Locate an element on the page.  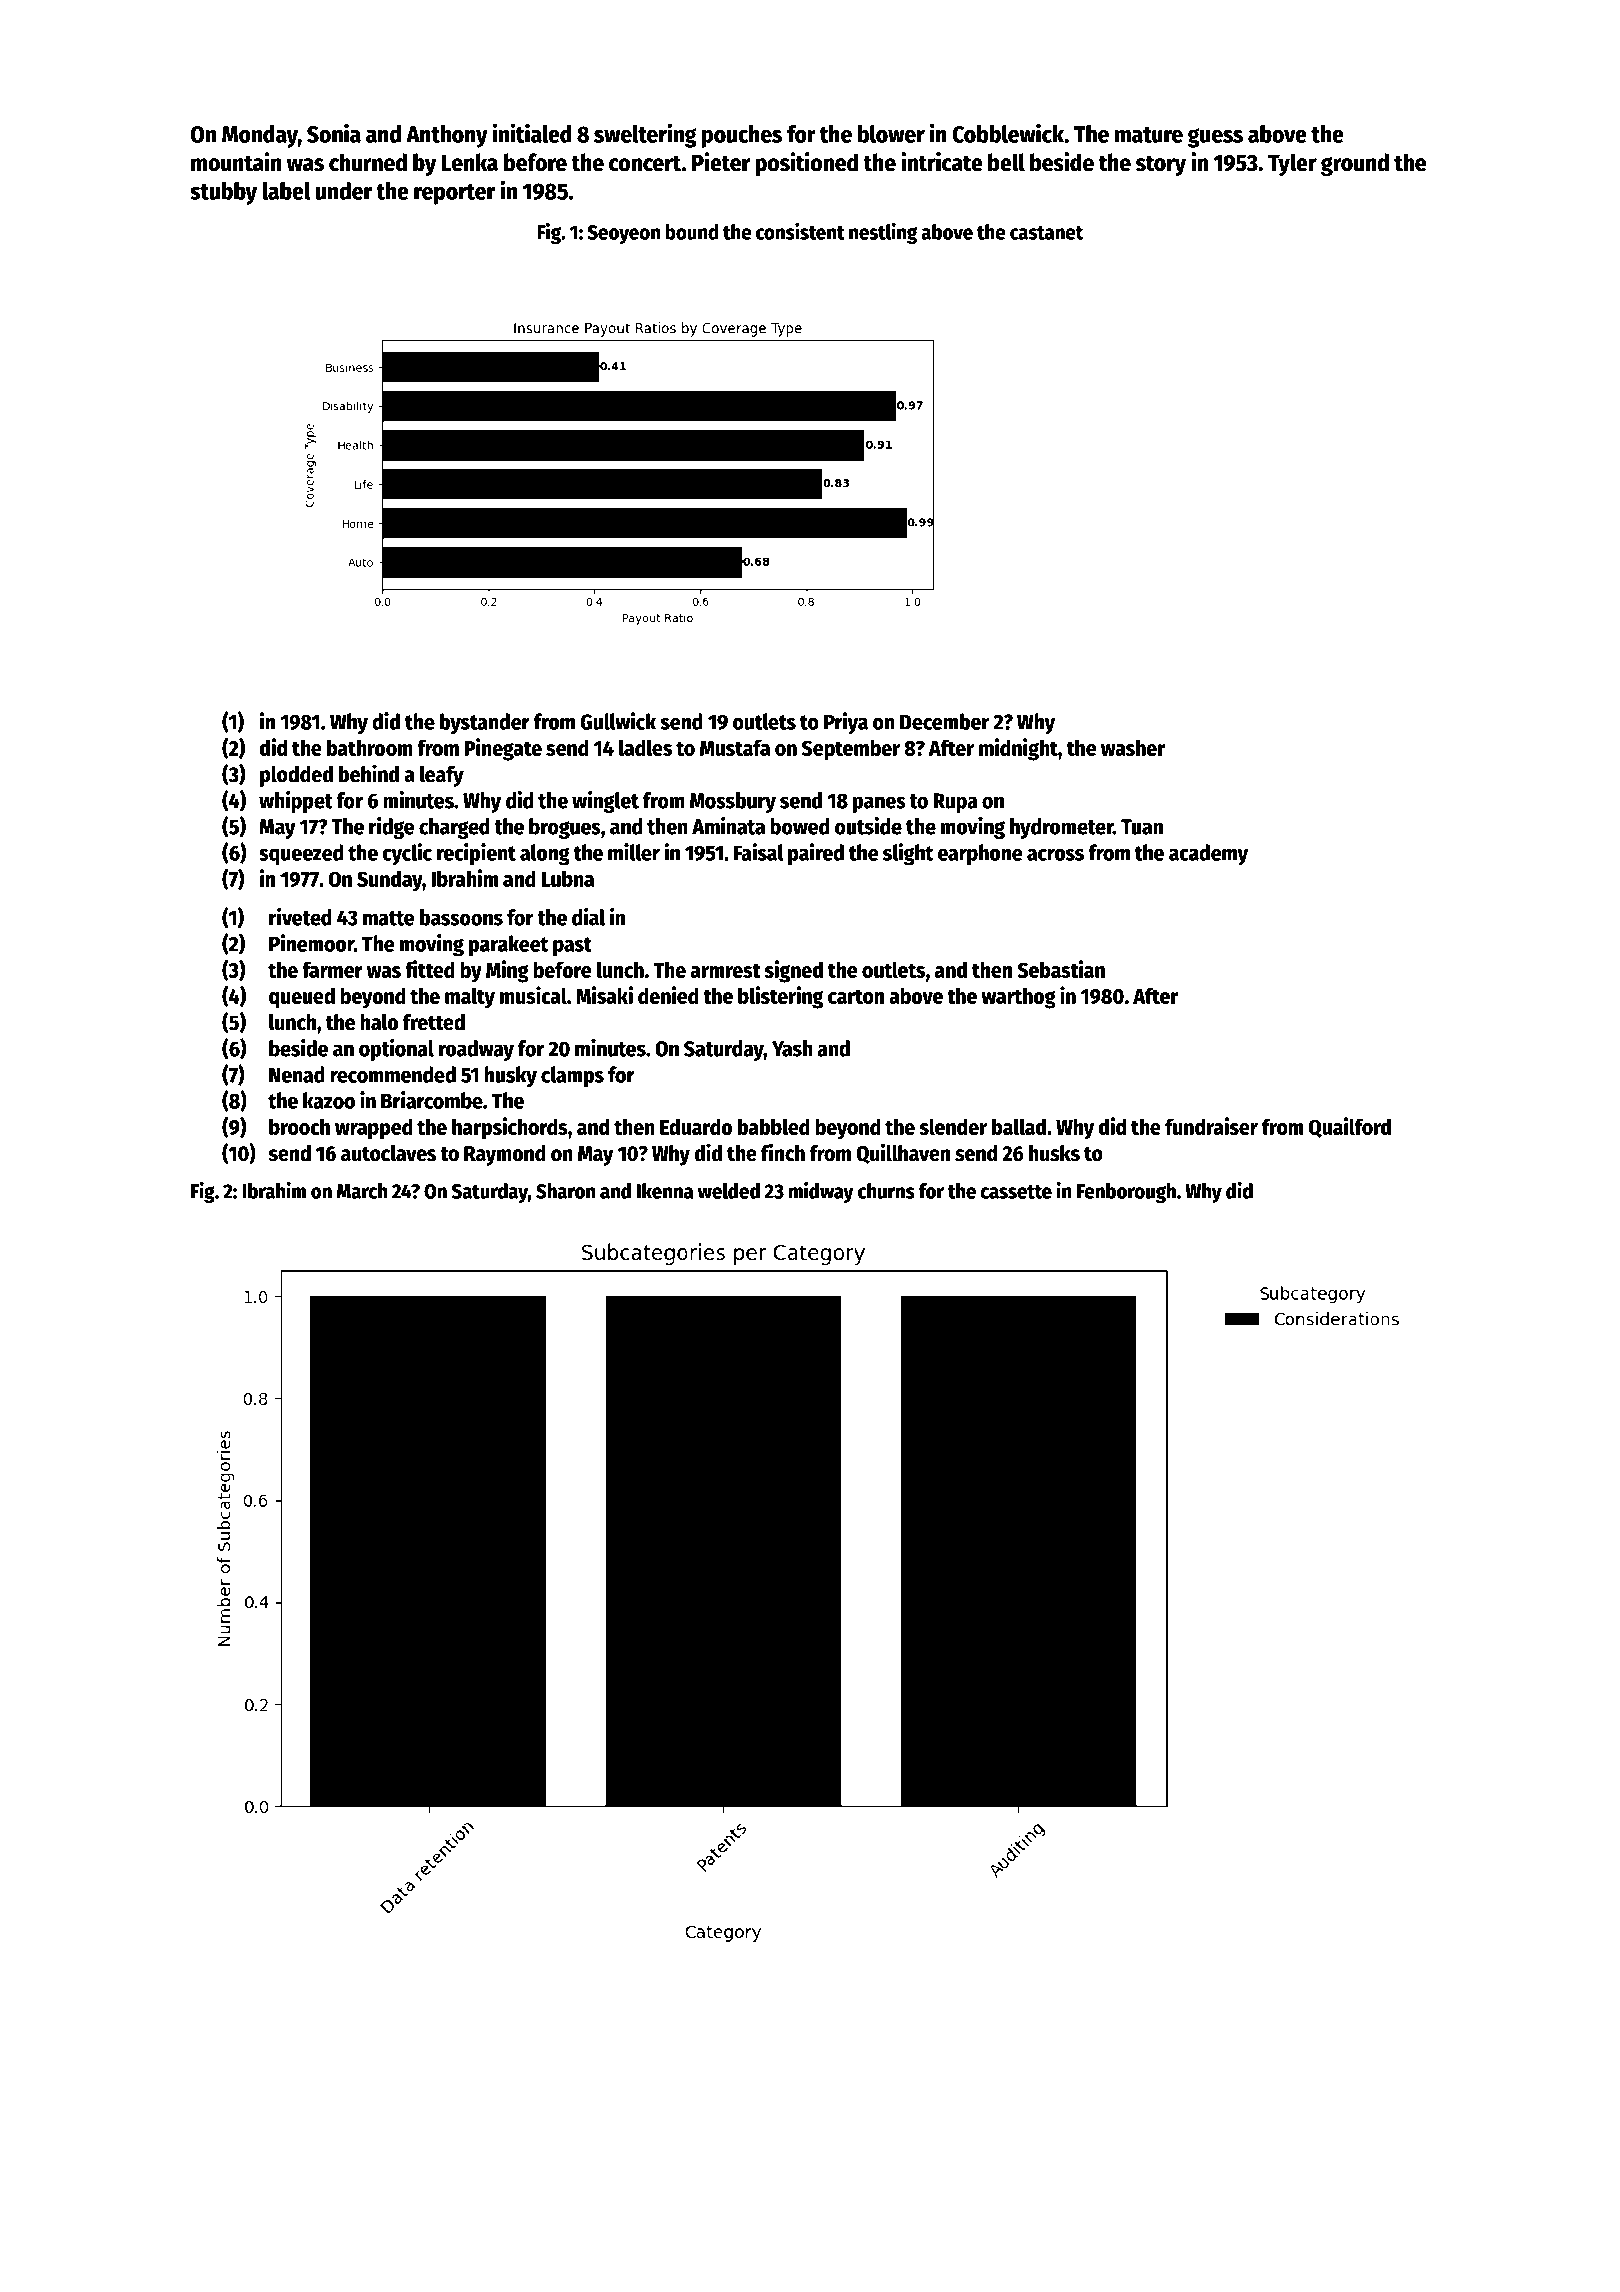
bystander is located at coordinates (485, 723).
